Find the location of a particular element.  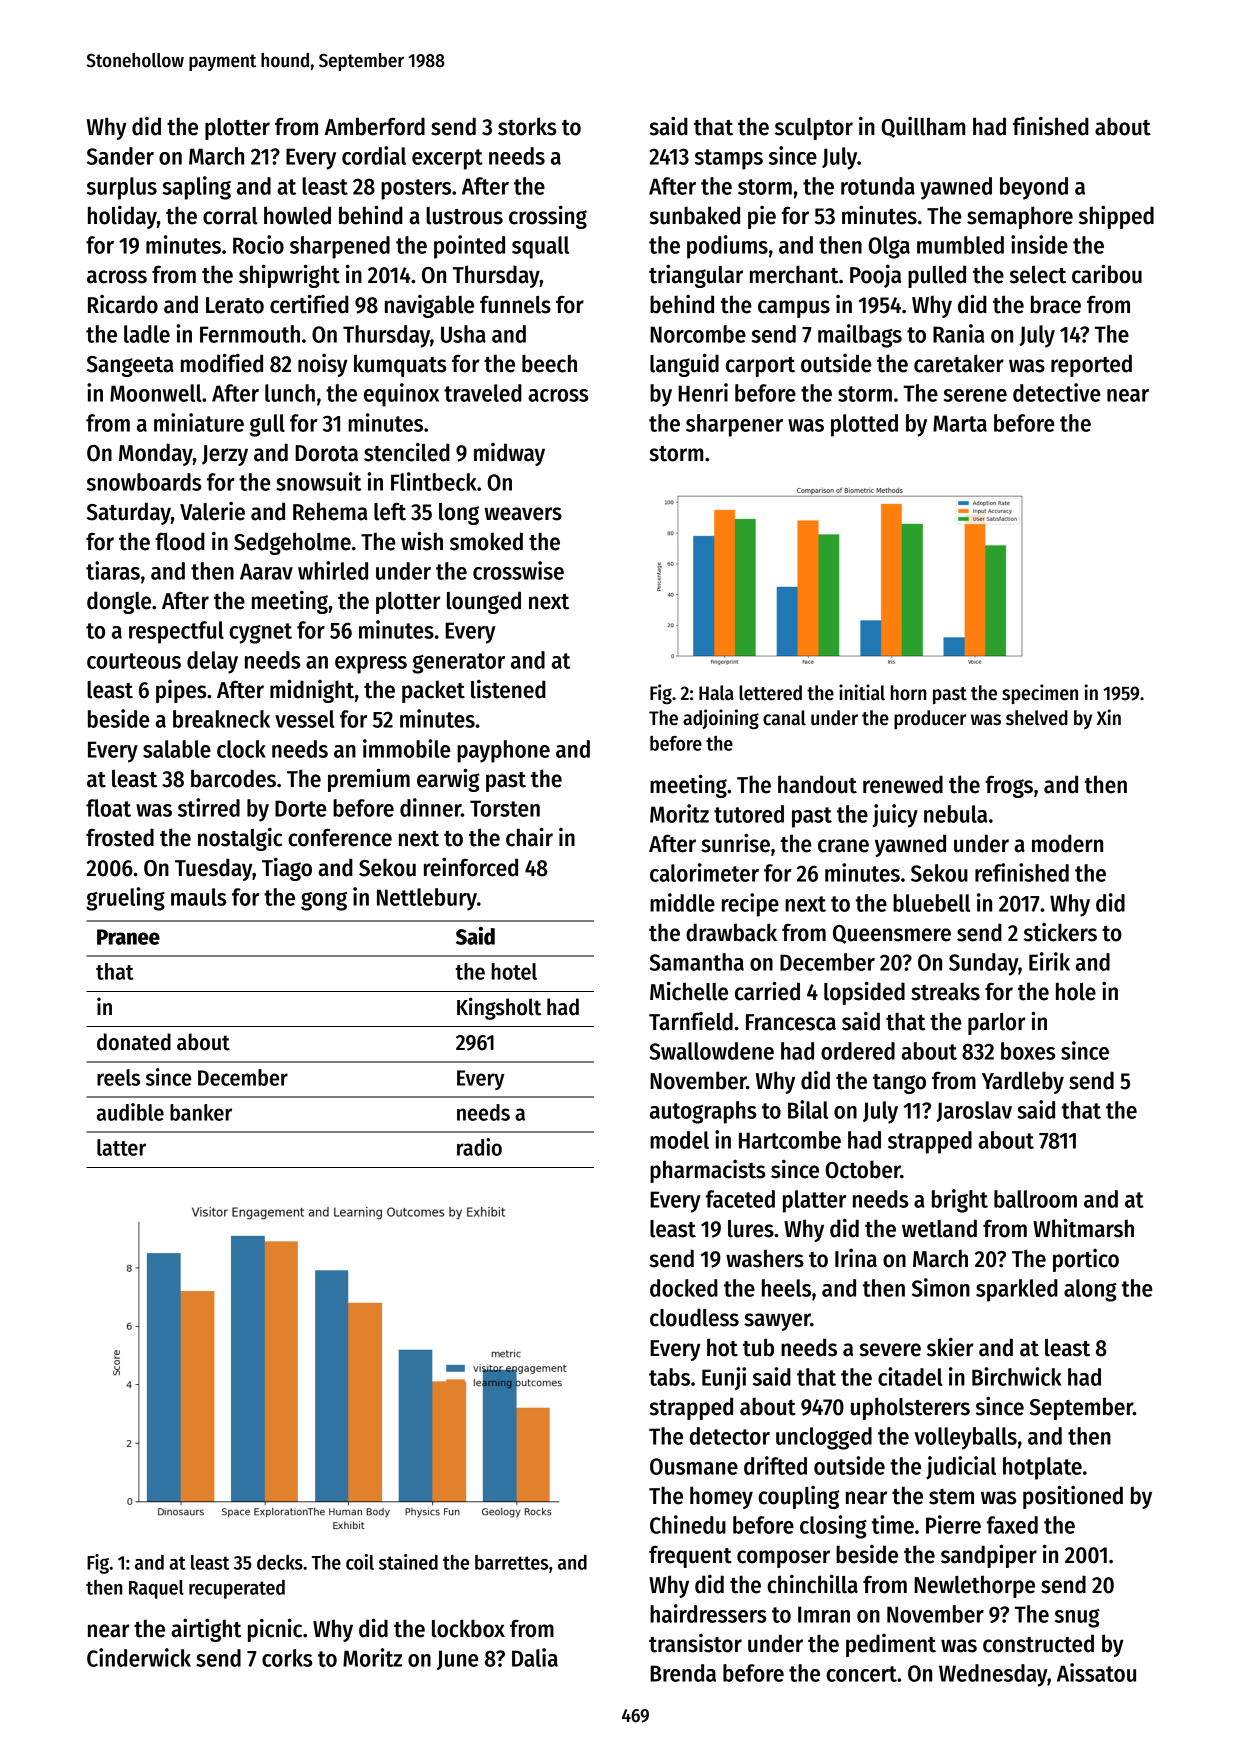

generator is located at coordinates (458, 663).
